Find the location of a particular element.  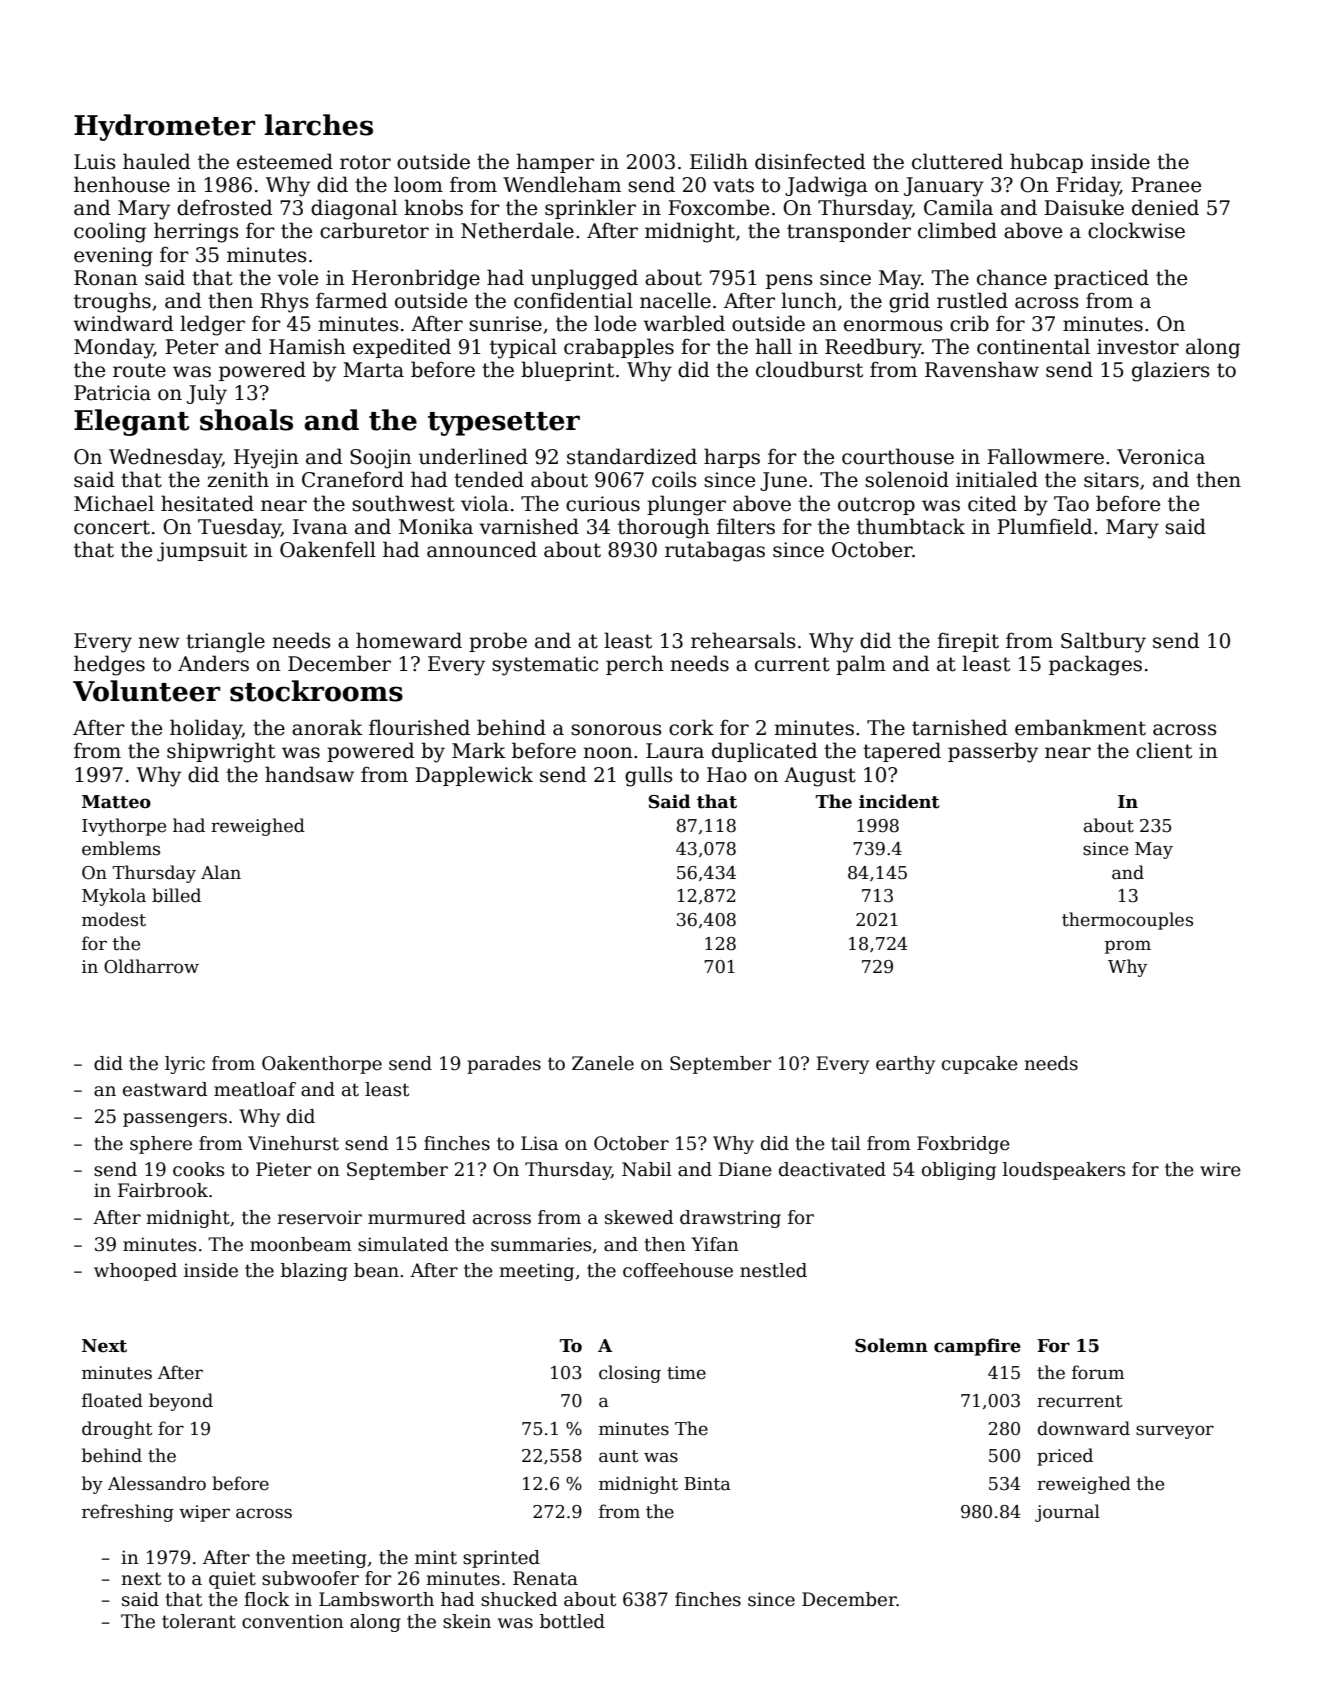

practiced is located at coordinates (1101, 279).
